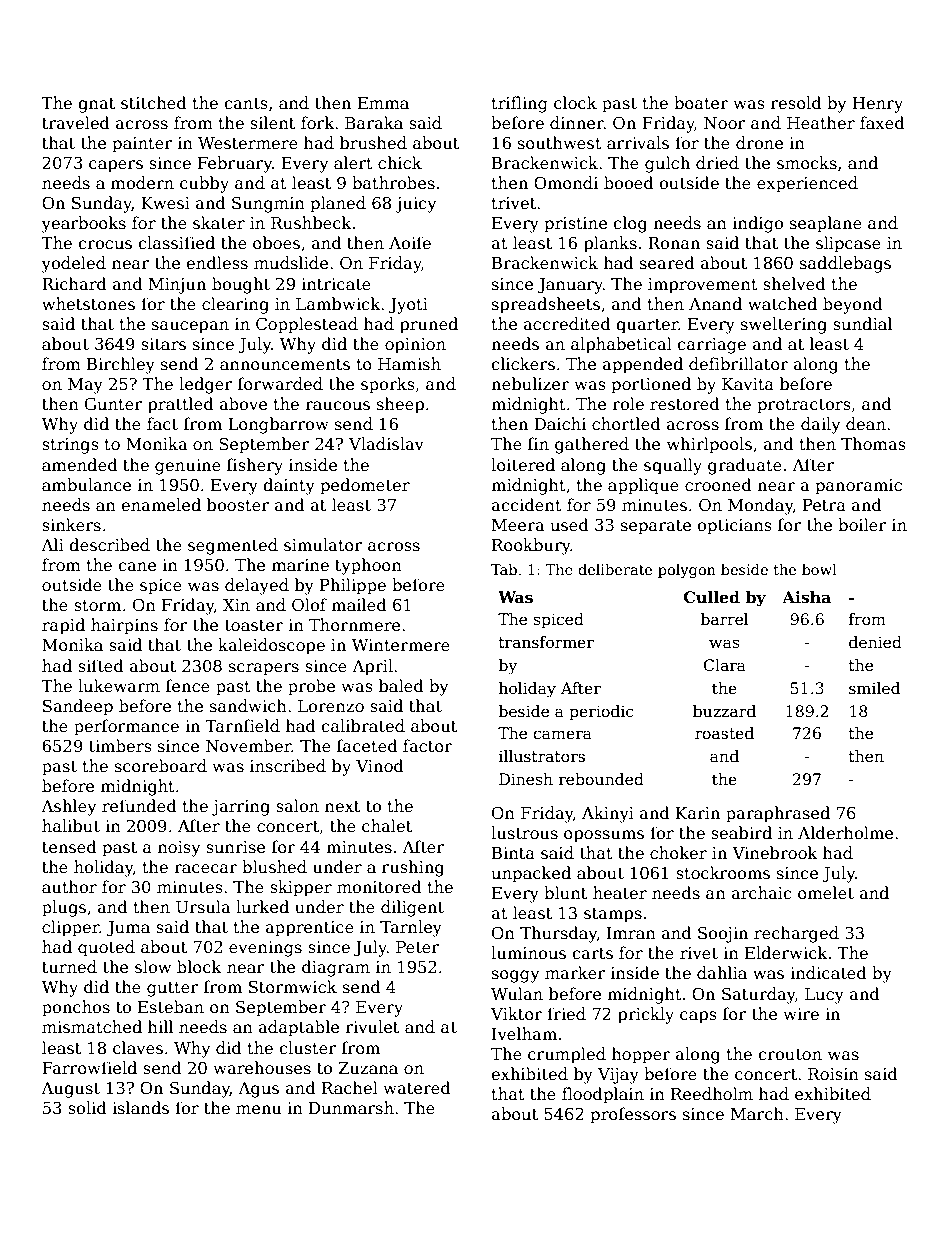 This document has width=952, height=1233. What do you see at coordinates (126, 727) in the document?
I see `performance` at bounding box center [126, 727].
